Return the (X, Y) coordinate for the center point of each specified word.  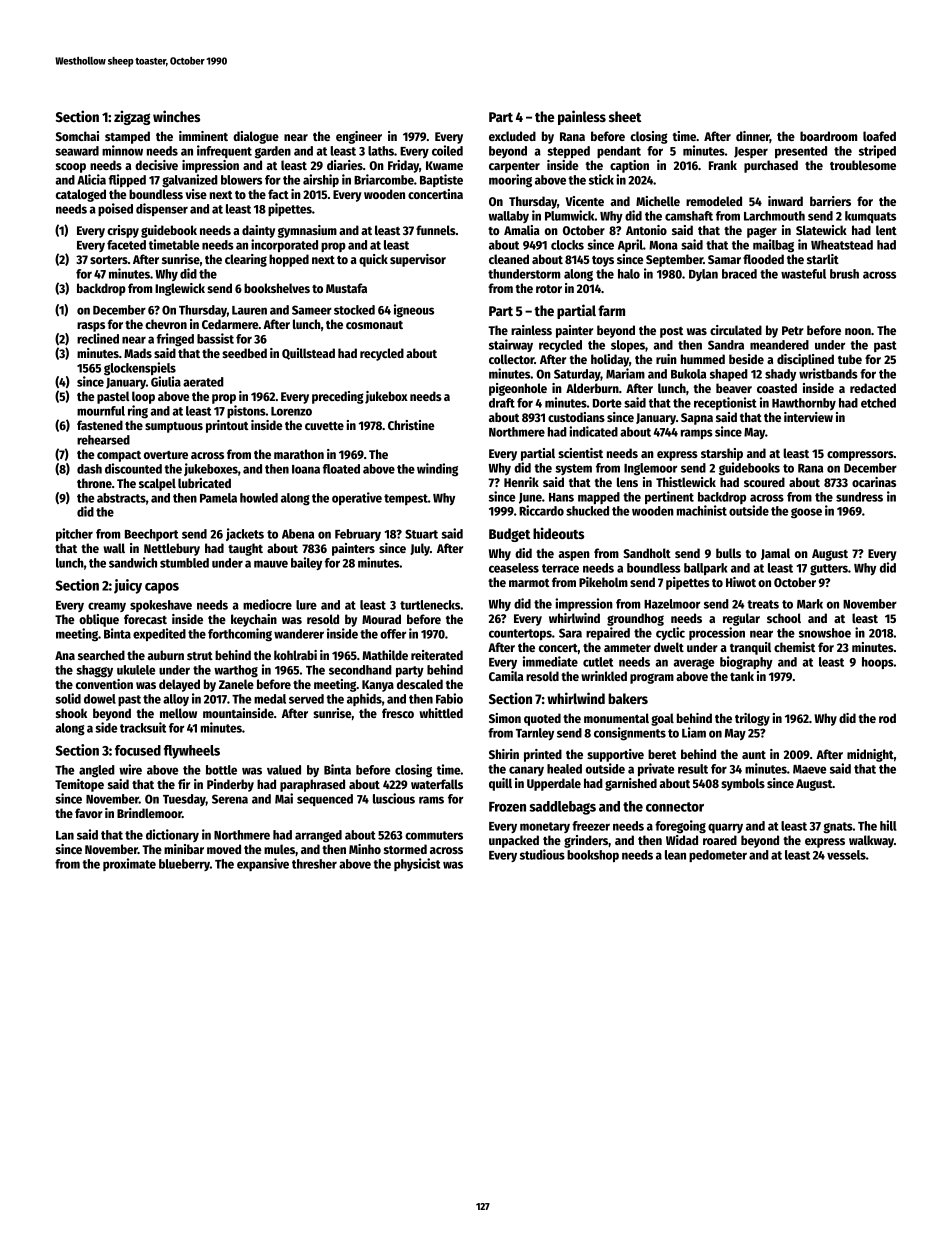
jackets (245, 534)
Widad (682, 840)
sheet (625, 116)
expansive (263, 864)
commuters (434, 835)
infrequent (224, 151)
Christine (411, 425)
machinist (702, 510)
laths (381, 151)
